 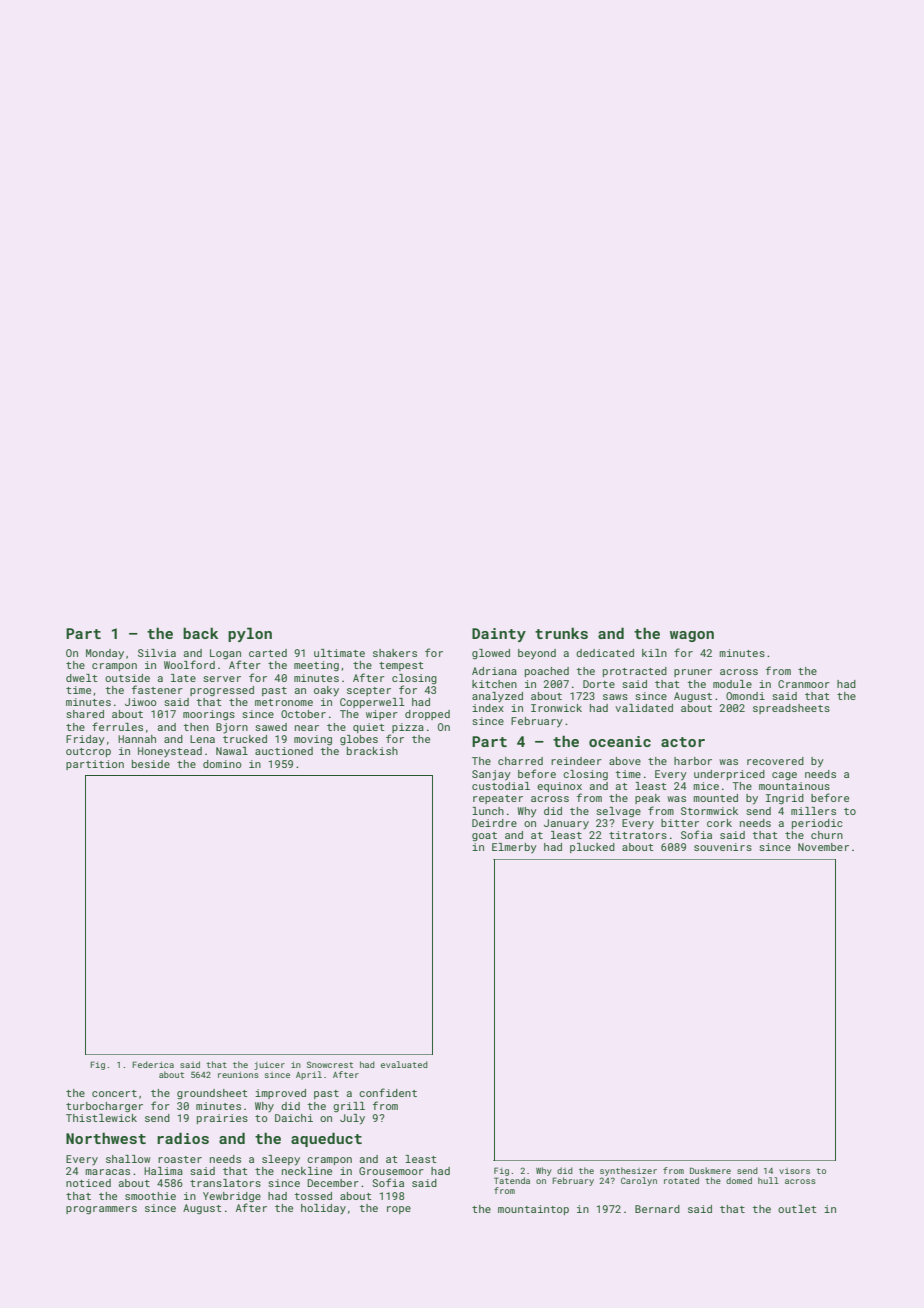 I want to click on Elmerby, so click(x=514, y=848).
